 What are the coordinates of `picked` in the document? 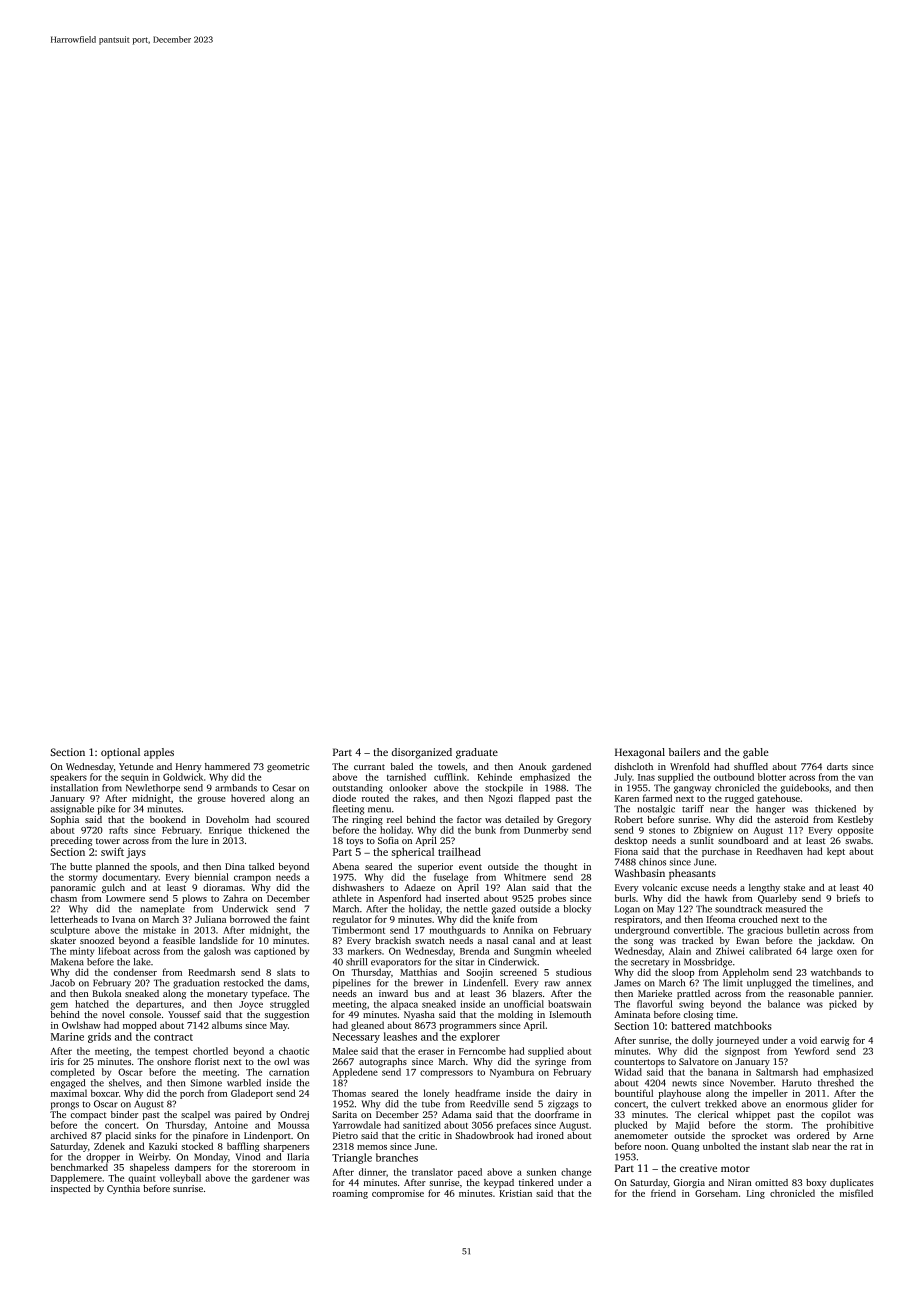 It's located at (843, 1005).
